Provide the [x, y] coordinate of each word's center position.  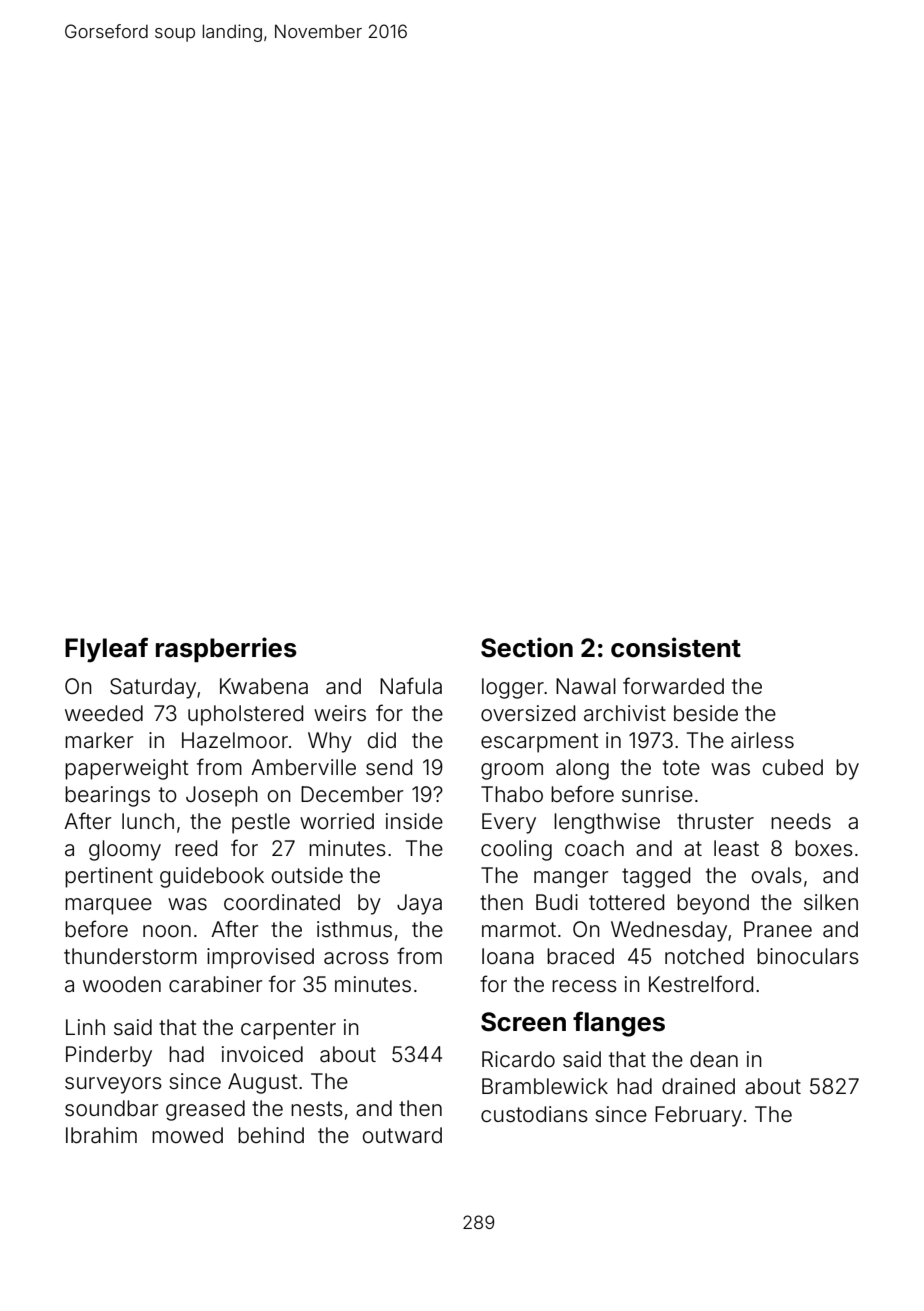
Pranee [778, 929]
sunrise [657, 794]
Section [527, 647]
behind [271, 1135]
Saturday [153, 688]
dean [714, 1059]
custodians [534, 1114]
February [698, 1116]
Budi [557, 902]
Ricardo [518, 1059]
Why [330, 742]
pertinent [109, 877]
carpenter [288, 1030]
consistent [676, 647]
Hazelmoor [235, 740]
